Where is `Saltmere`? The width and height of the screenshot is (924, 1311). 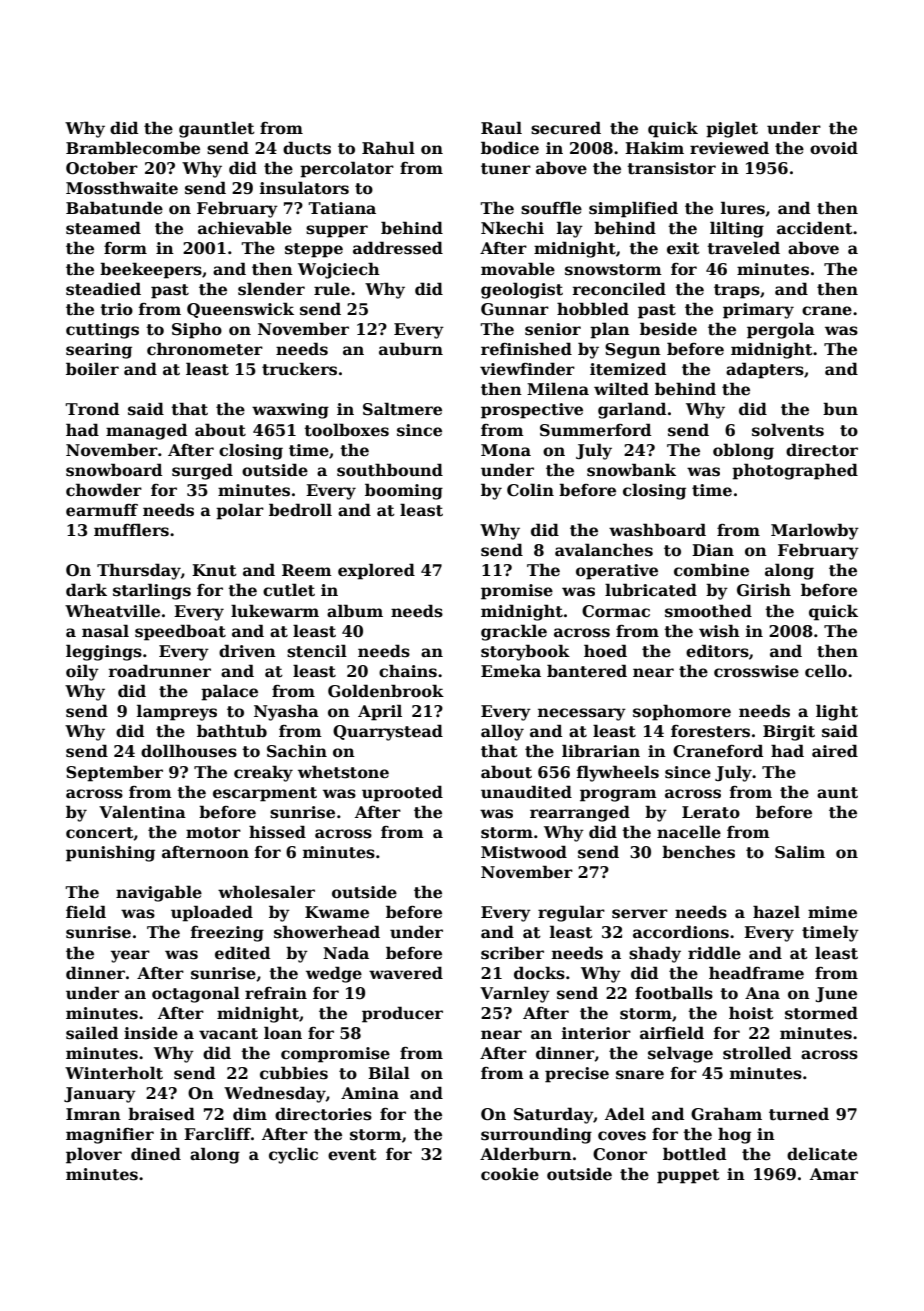
Saltmere is located at coordinates (402, 409).
